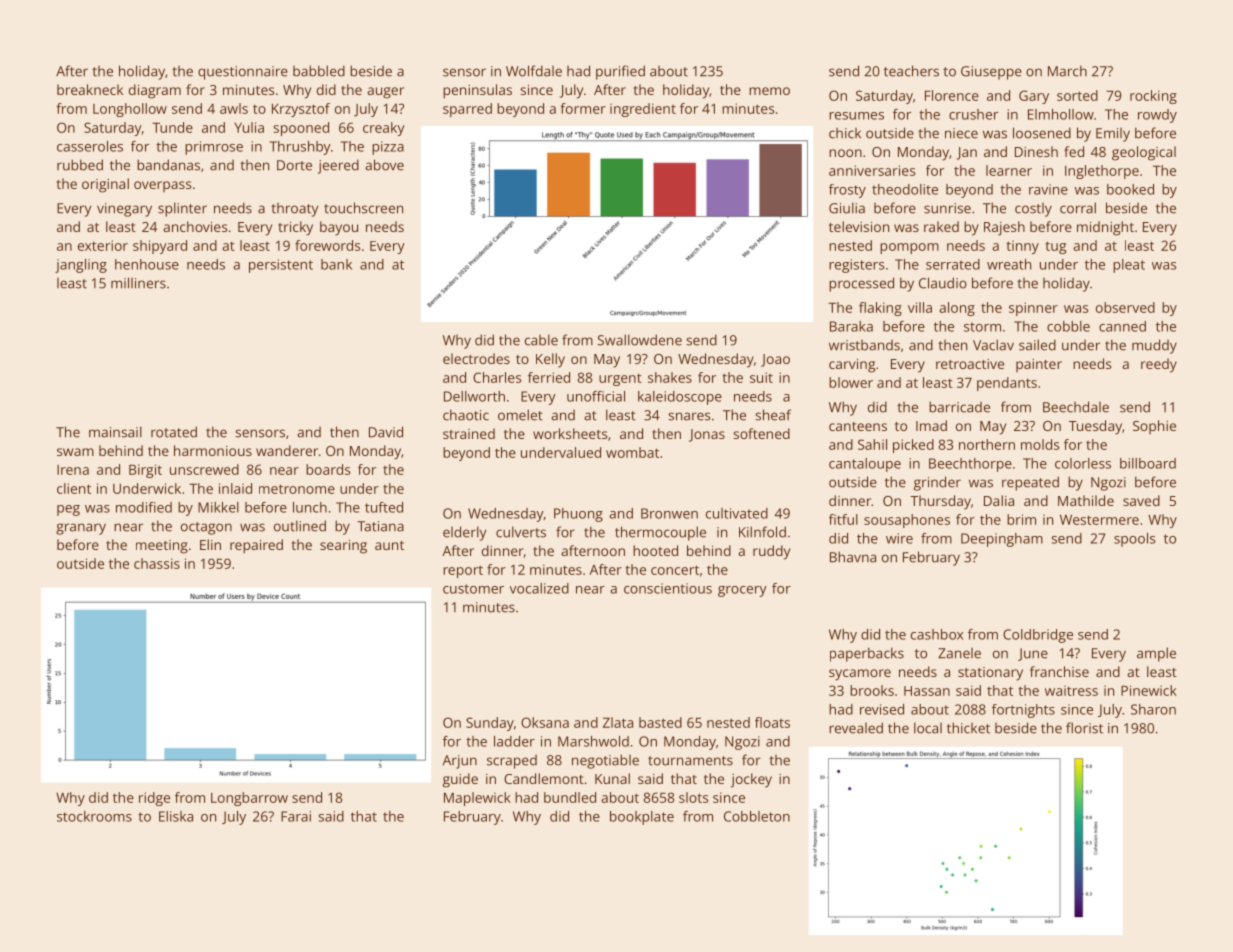 This screenshot has height=952, width=1233. Describe the element at coordinates (991, 73) in the screenshot. I see `Giuseppe` at that location.
